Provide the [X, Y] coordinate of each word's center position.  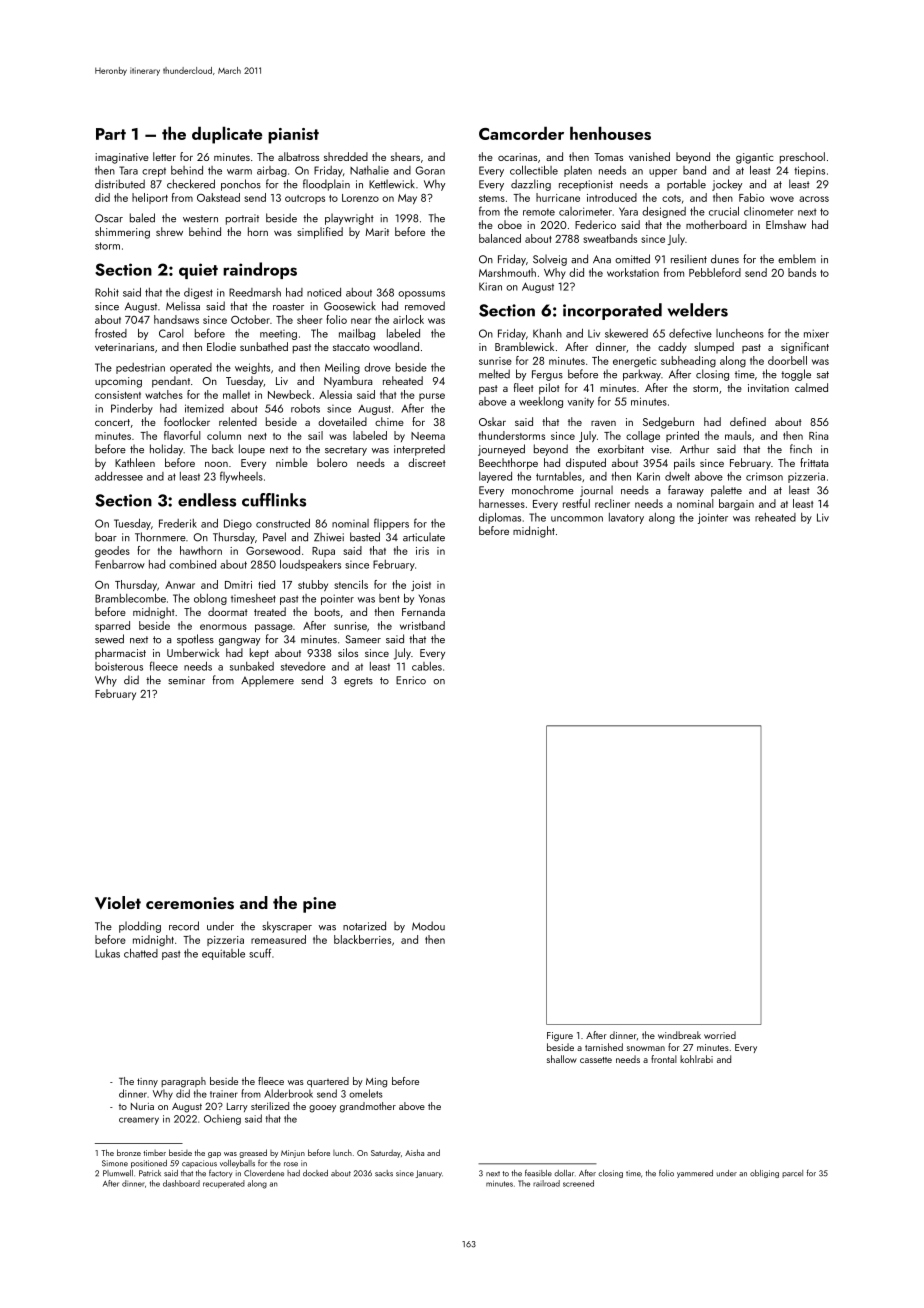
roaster [288, 307]
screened [578, 1183]
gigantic [754, 158]
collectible [534, 170]
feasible [538, 1173]
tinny [147, 1082]
